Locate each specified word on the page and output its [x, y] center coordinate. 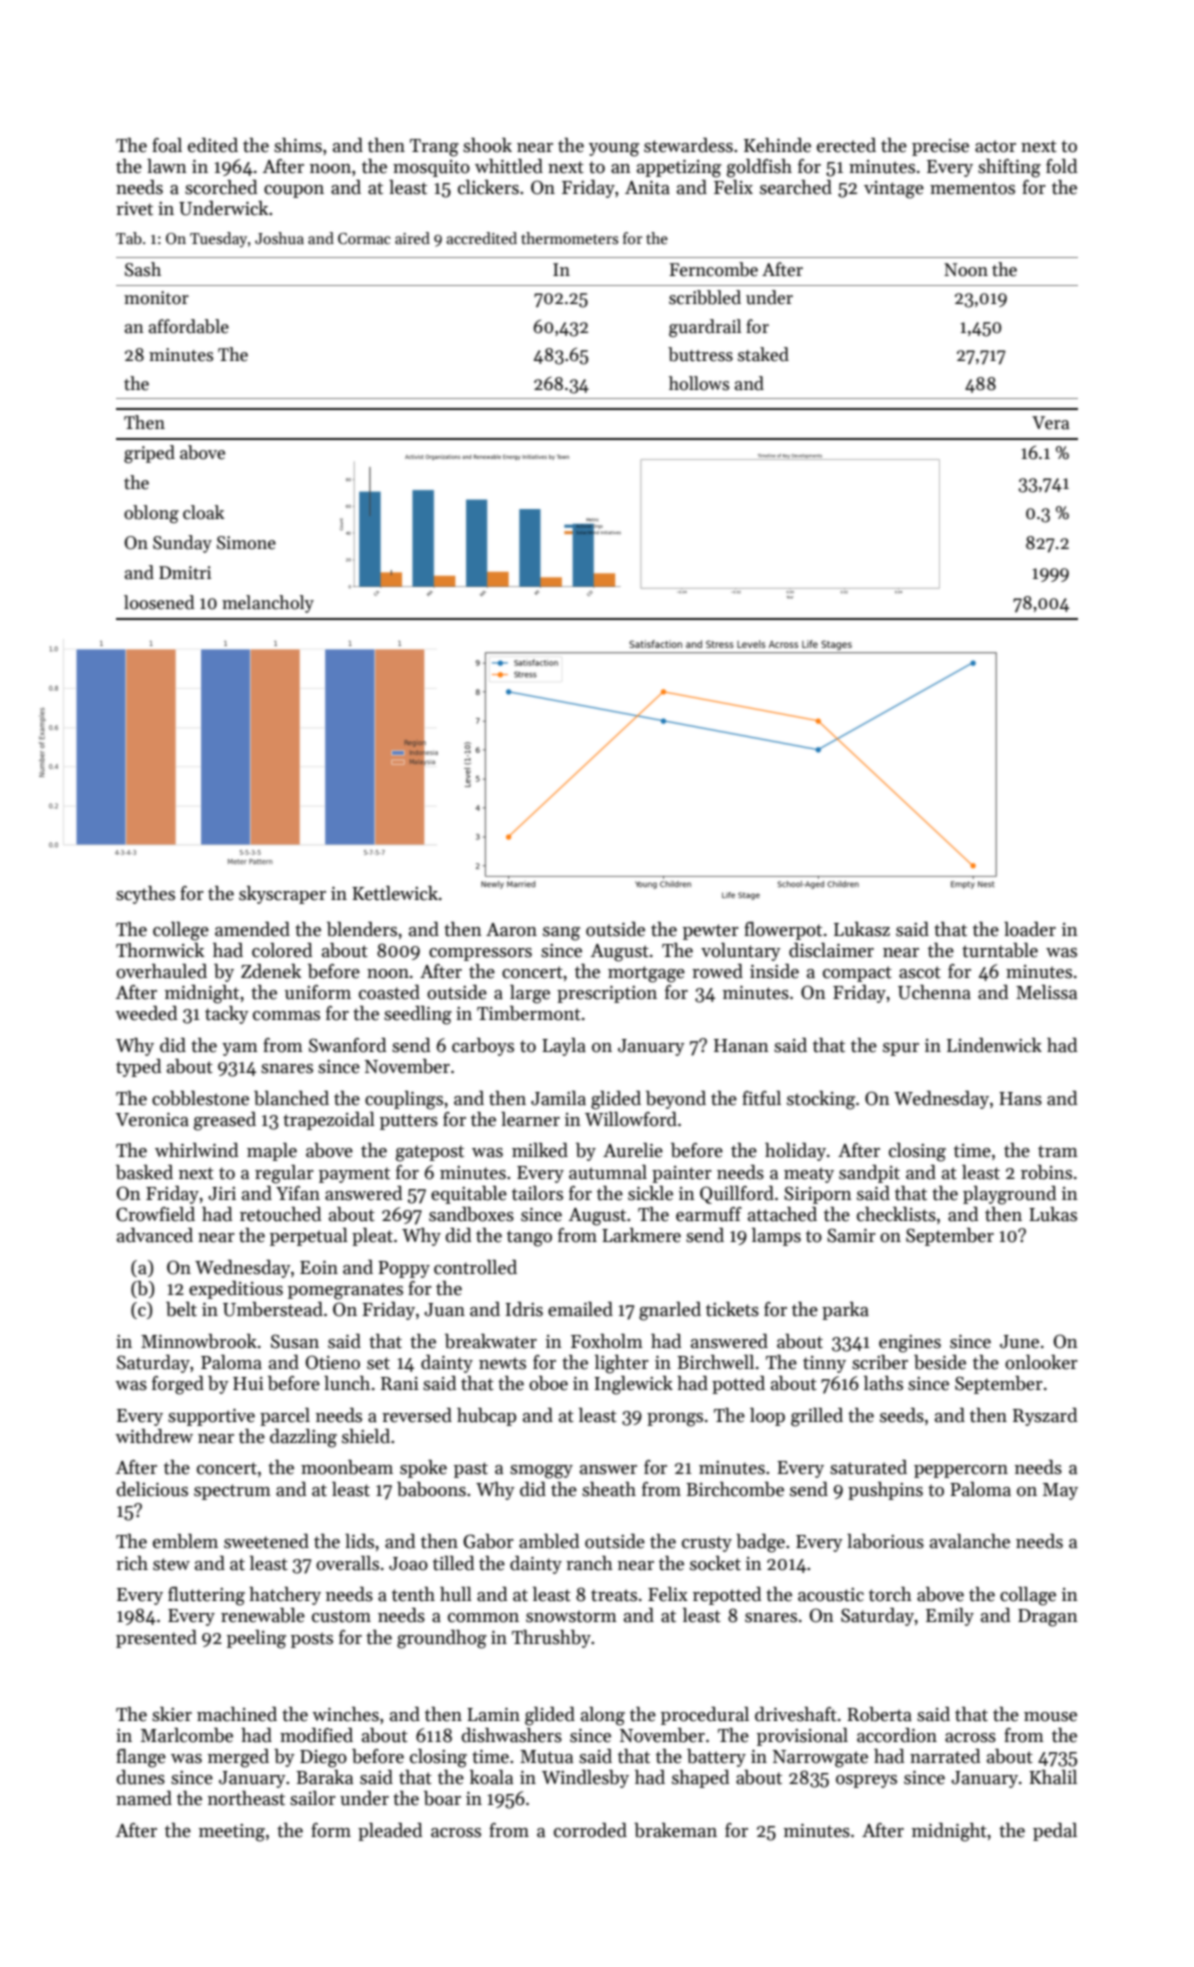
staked [763, 354]
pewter [711, 932]
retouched [280, 1214]
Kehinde [777, 145]
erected [846, 145]
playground [1009, 1195]
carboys [483, 1047]
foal [167, 145]
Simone [246, 543]
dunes [140, 1777]
